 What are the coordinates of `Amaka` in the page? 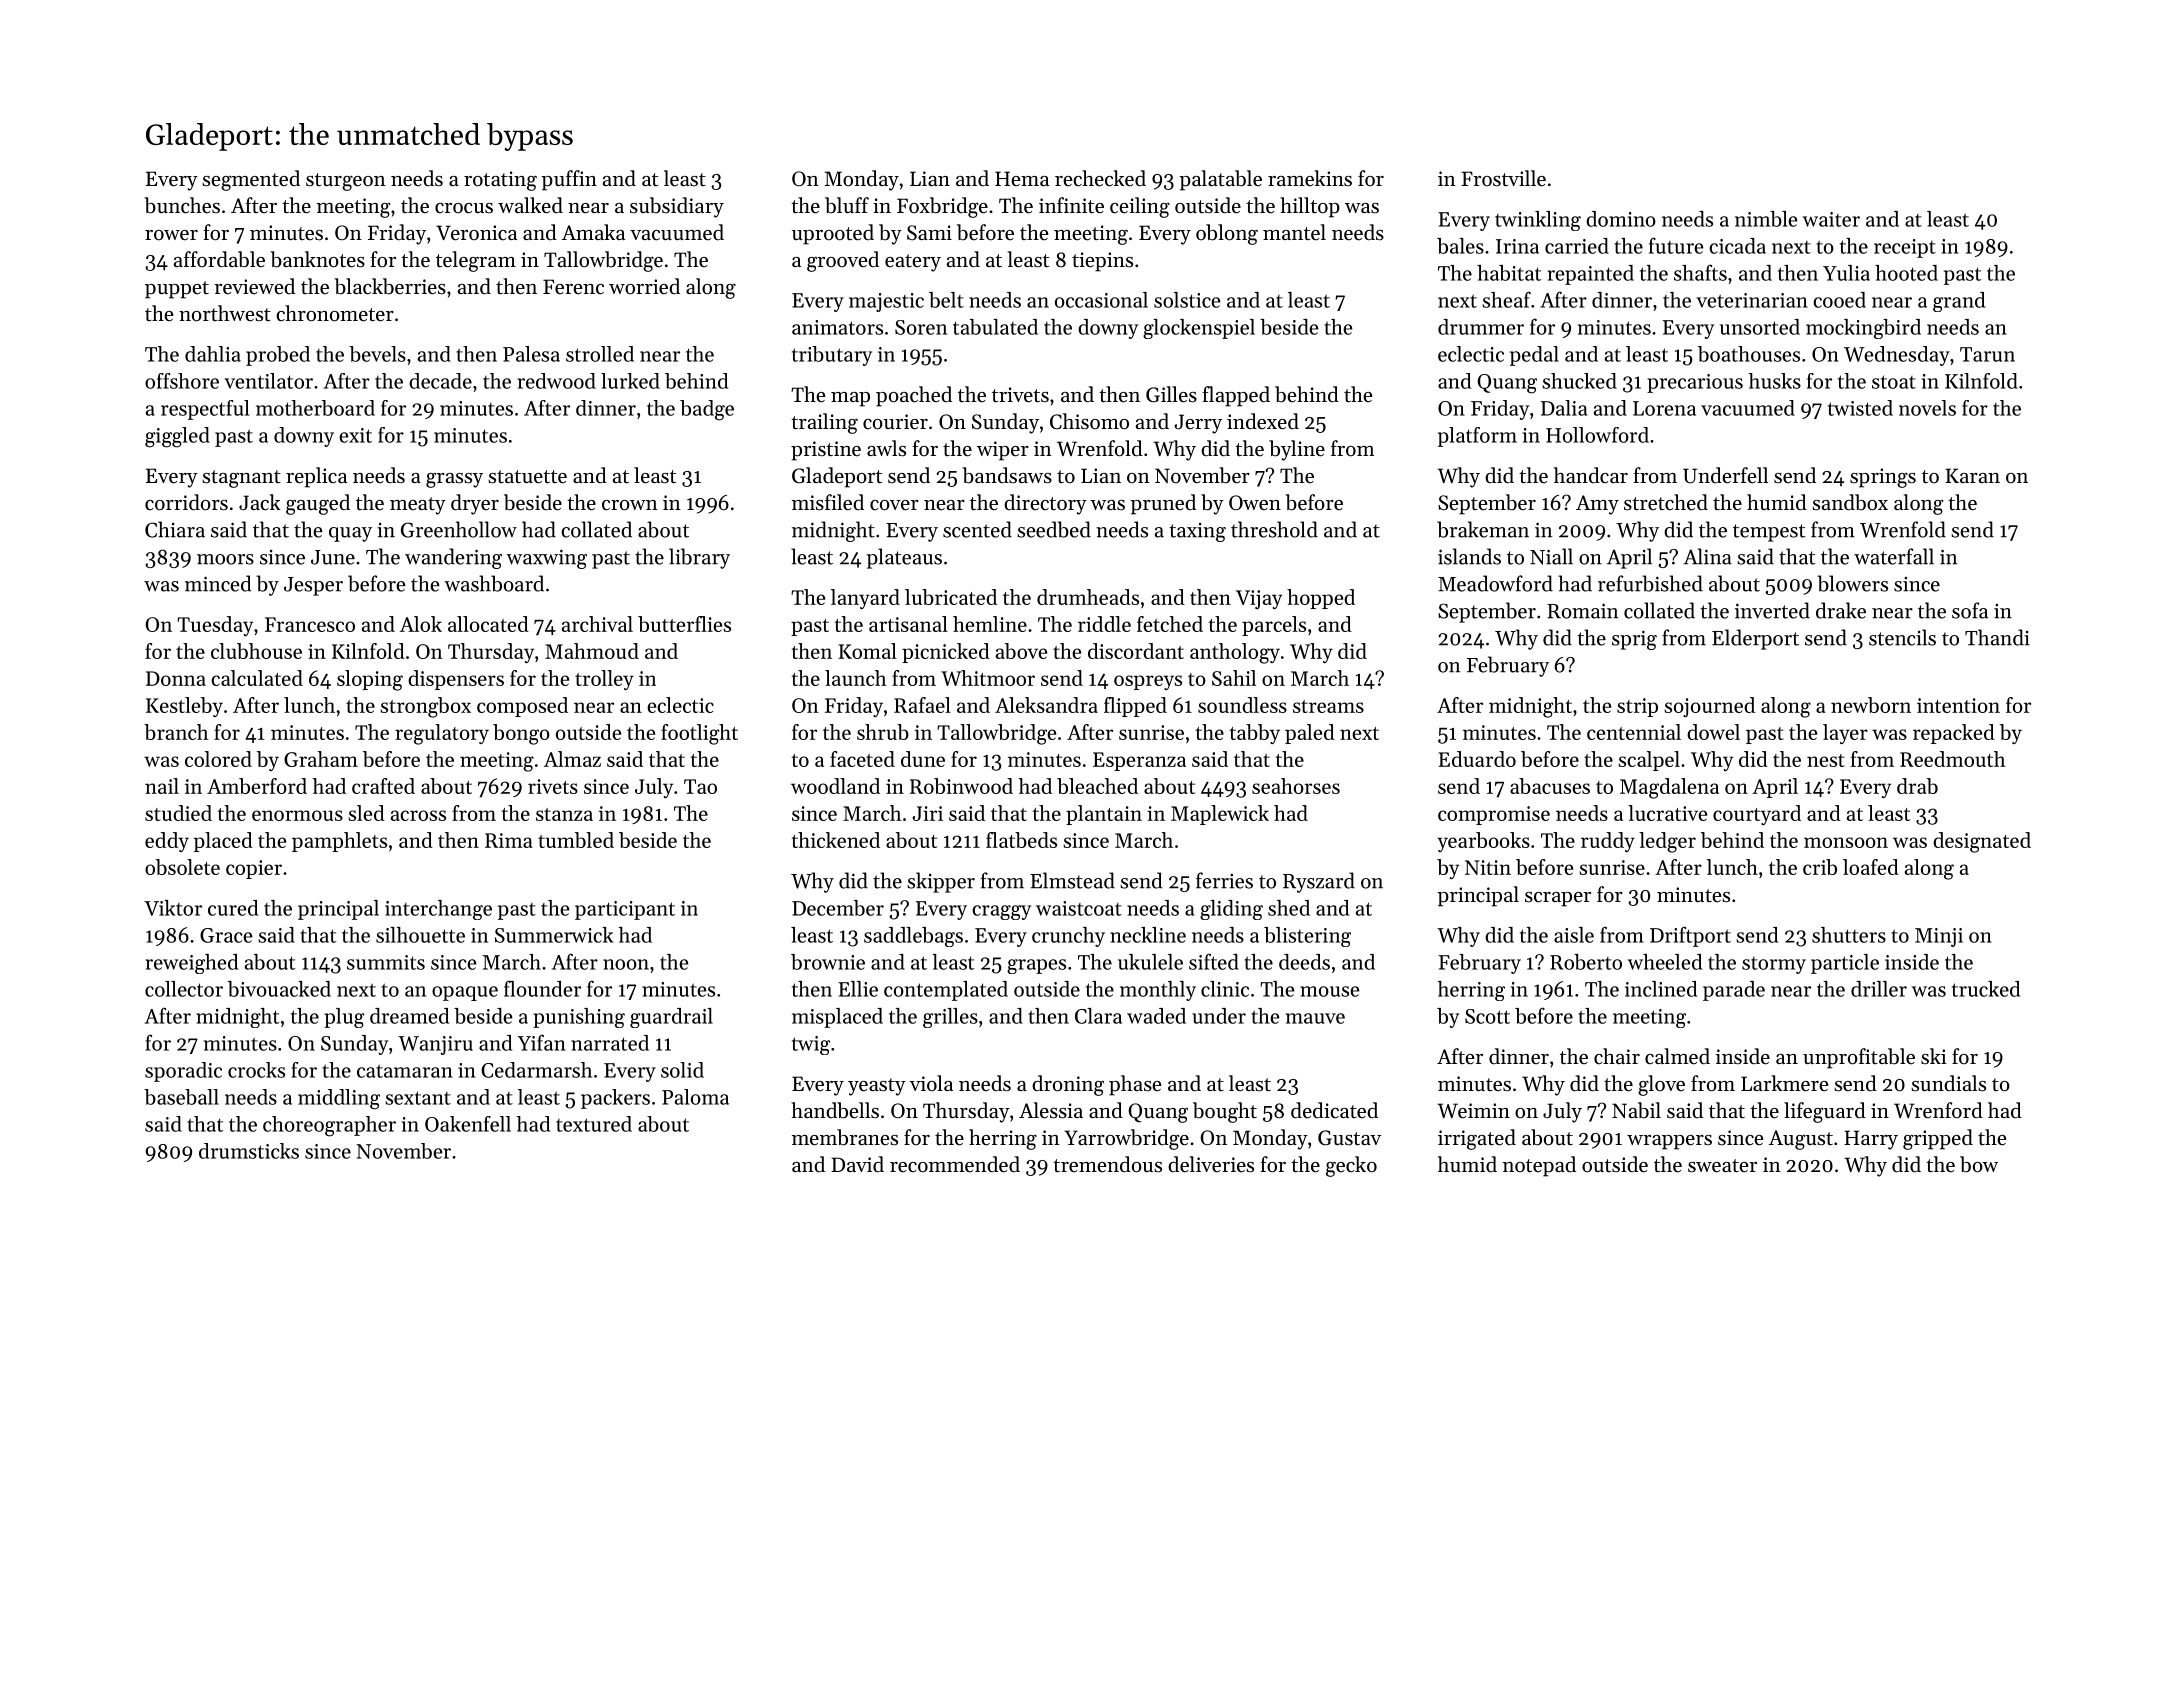 It's located at (593, 232).
